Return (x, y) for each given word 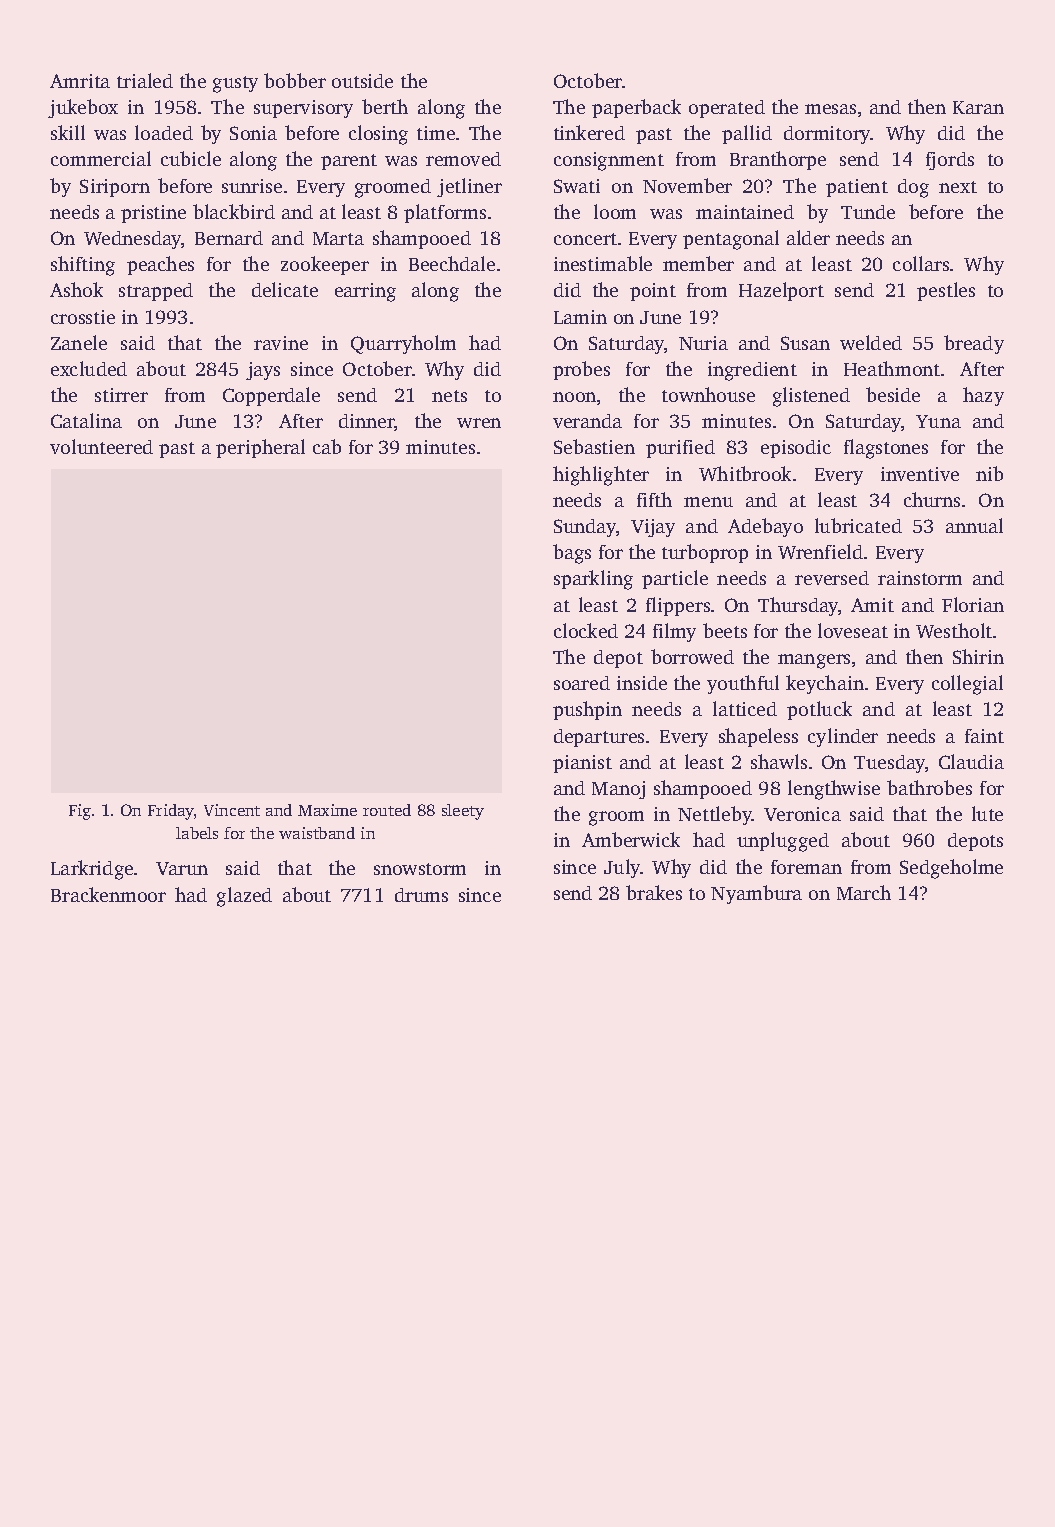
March (864, 892)
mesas (830, 109)
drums (421, 895)
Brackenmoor (108, 894)
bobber (295, 80)
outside (362, 81)
